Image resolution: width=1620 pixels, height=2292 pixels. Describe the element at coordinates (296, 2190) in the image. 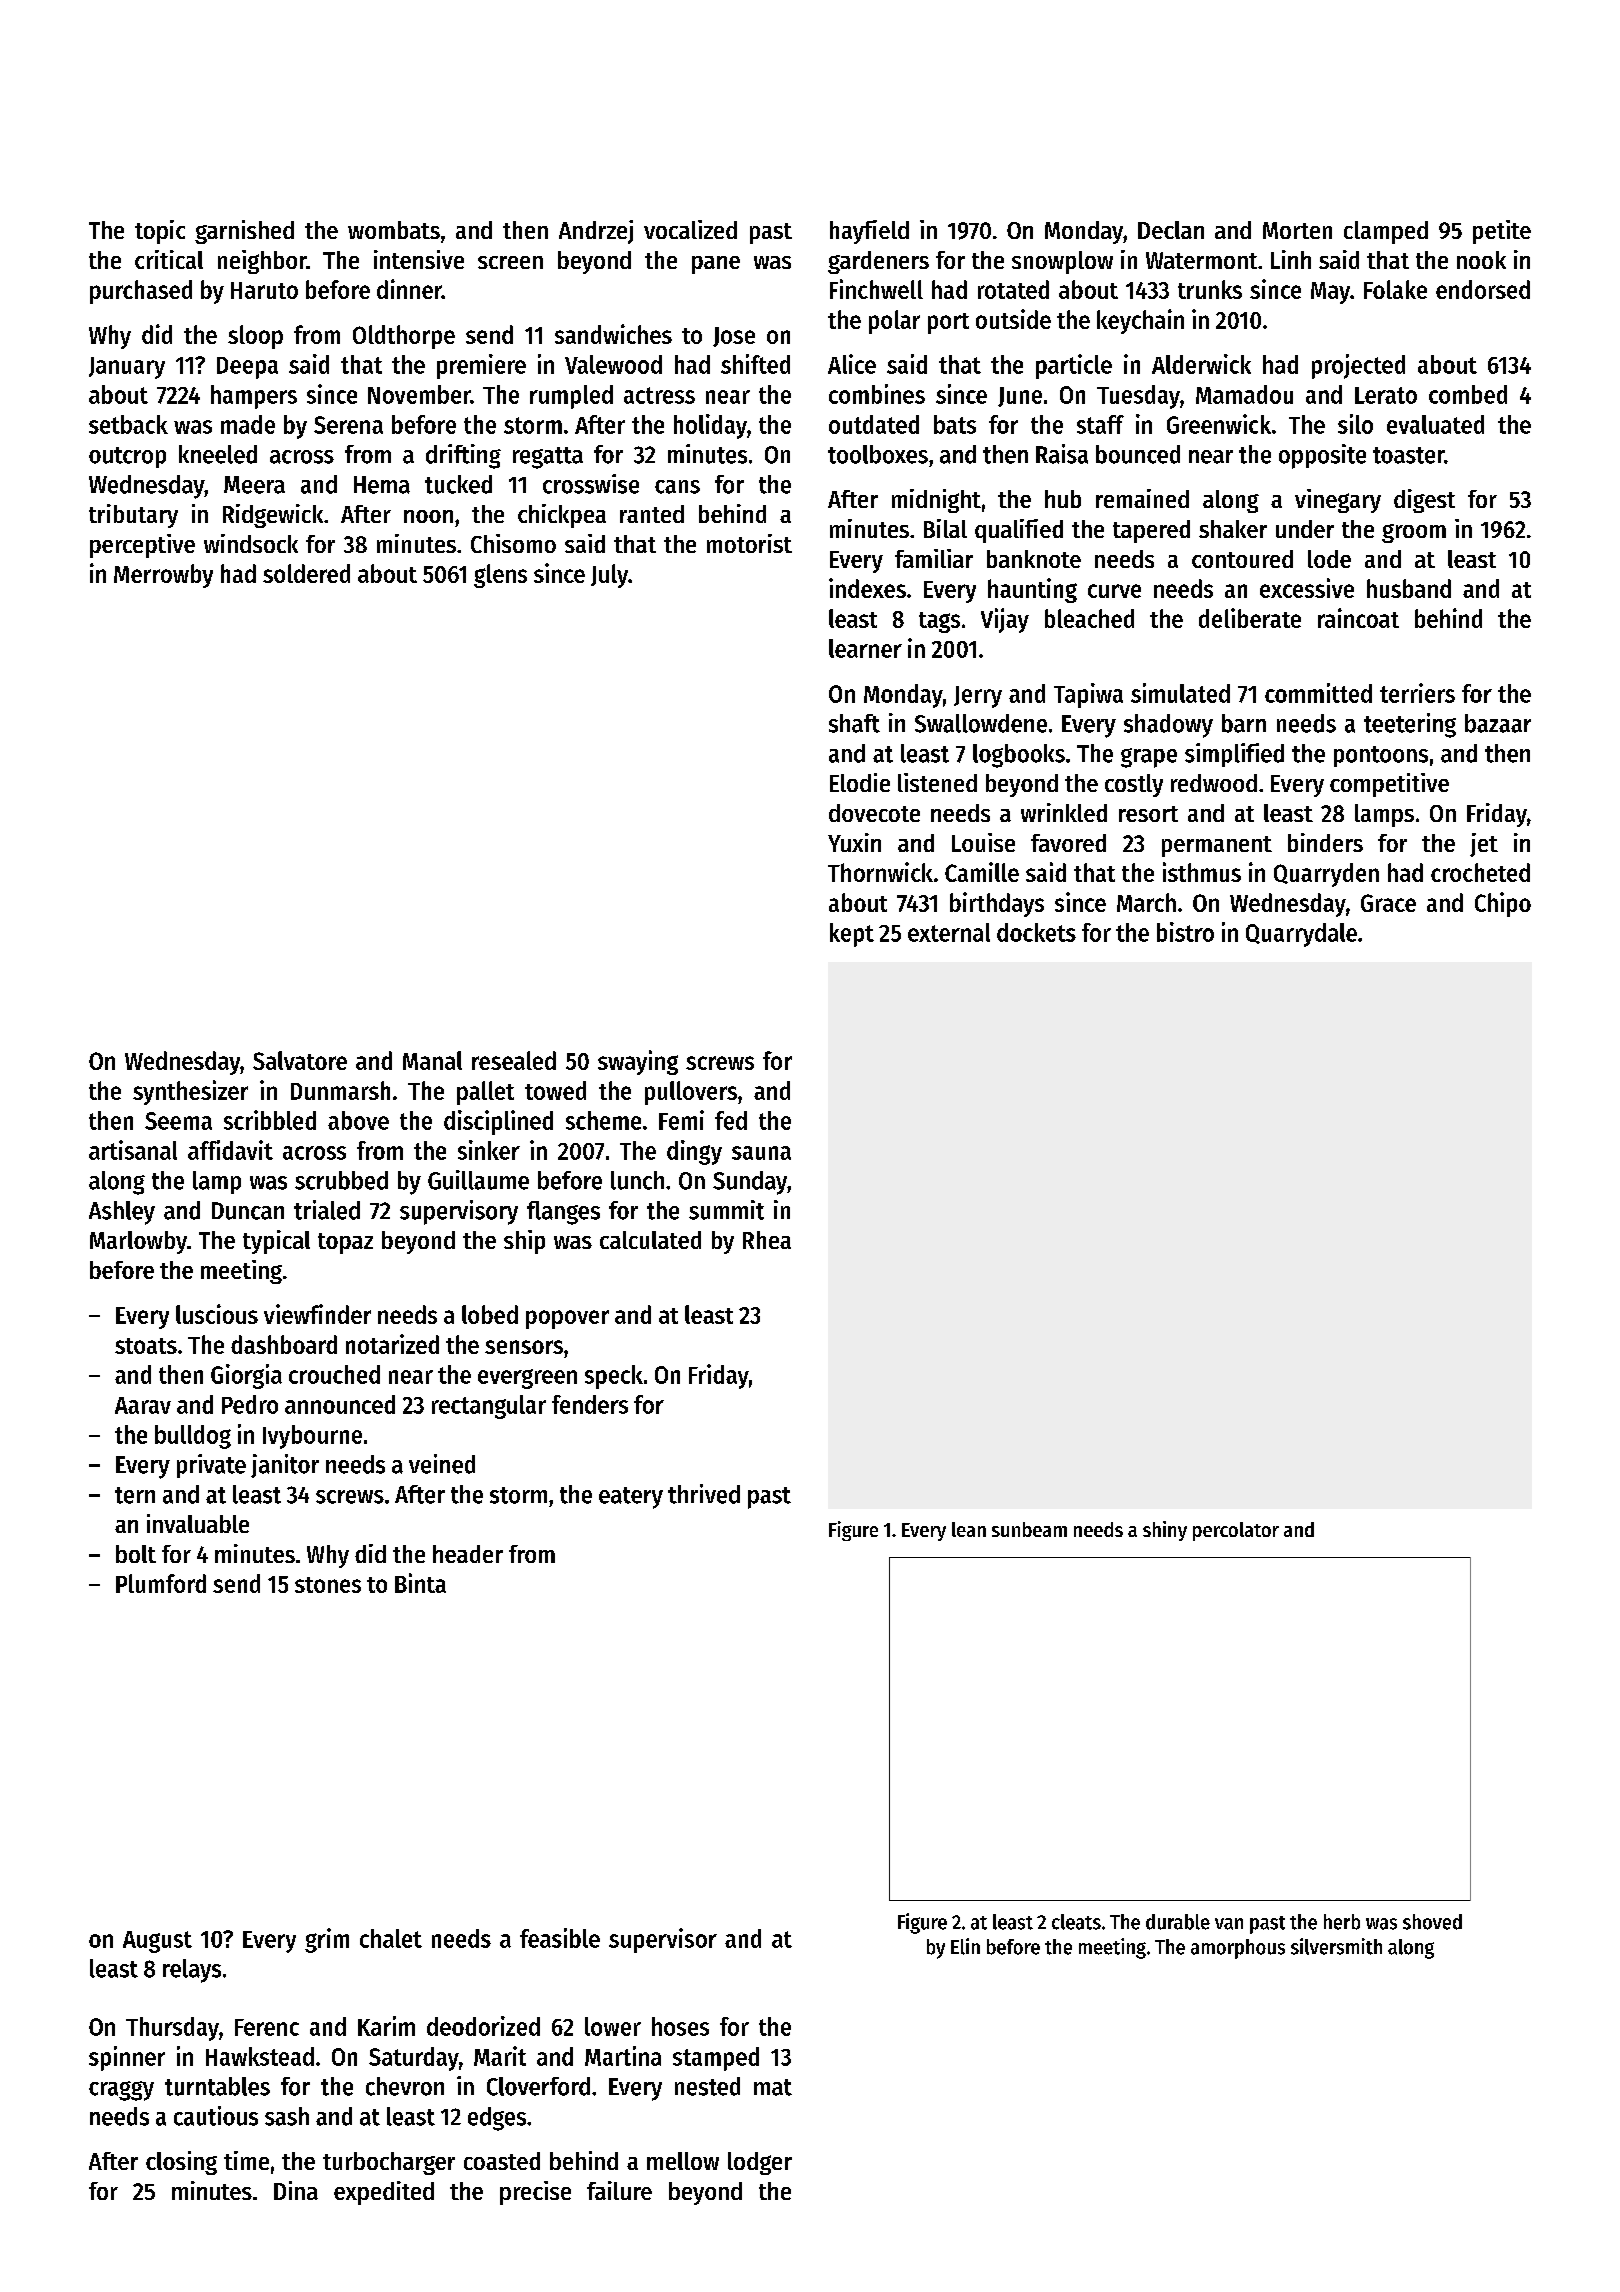

I see `Dina` at that location.
